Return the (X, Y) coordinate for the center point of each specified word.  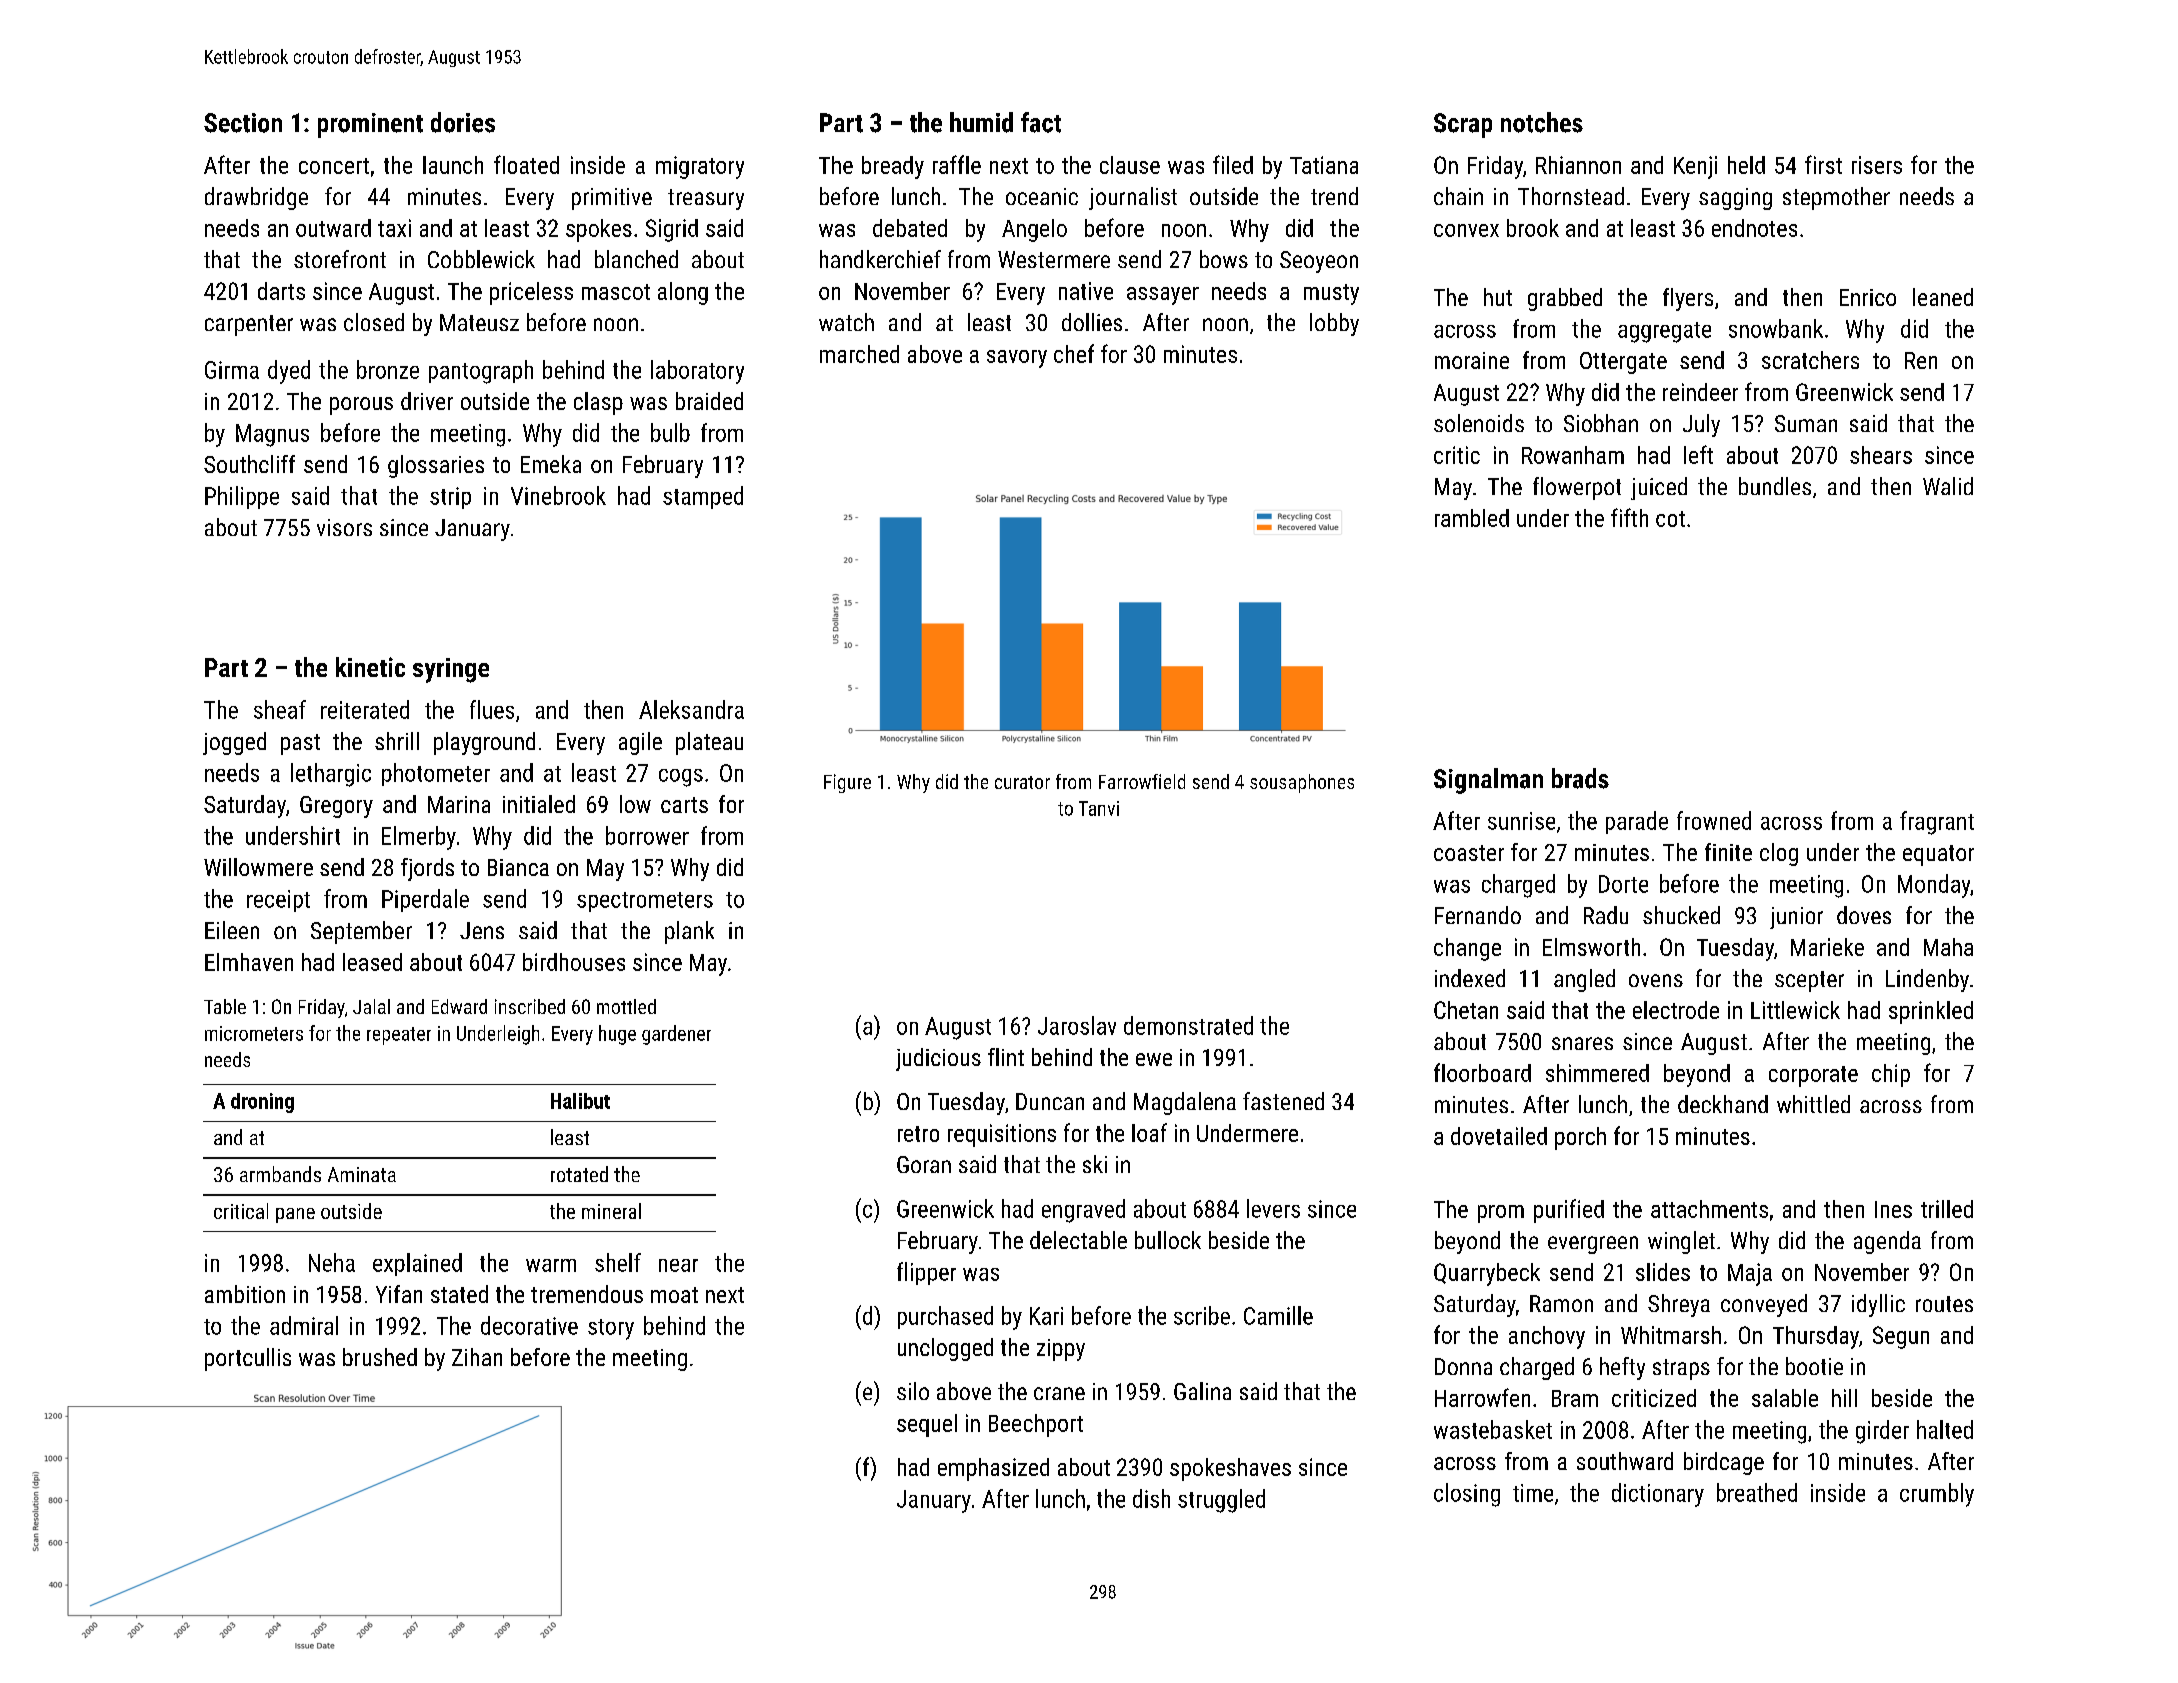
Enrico (1868, 297)
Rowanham (1573, 455)
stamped (703, 497)
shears (1881, 455)
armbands (280, 1174)
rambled (1472, 518)
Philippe (242, 497)
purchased (945, 1317)
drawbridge (256, 198)
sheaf (280, 709)
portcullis (248, 1359)
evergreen (1593, 1245)
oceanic (1042, 196)
